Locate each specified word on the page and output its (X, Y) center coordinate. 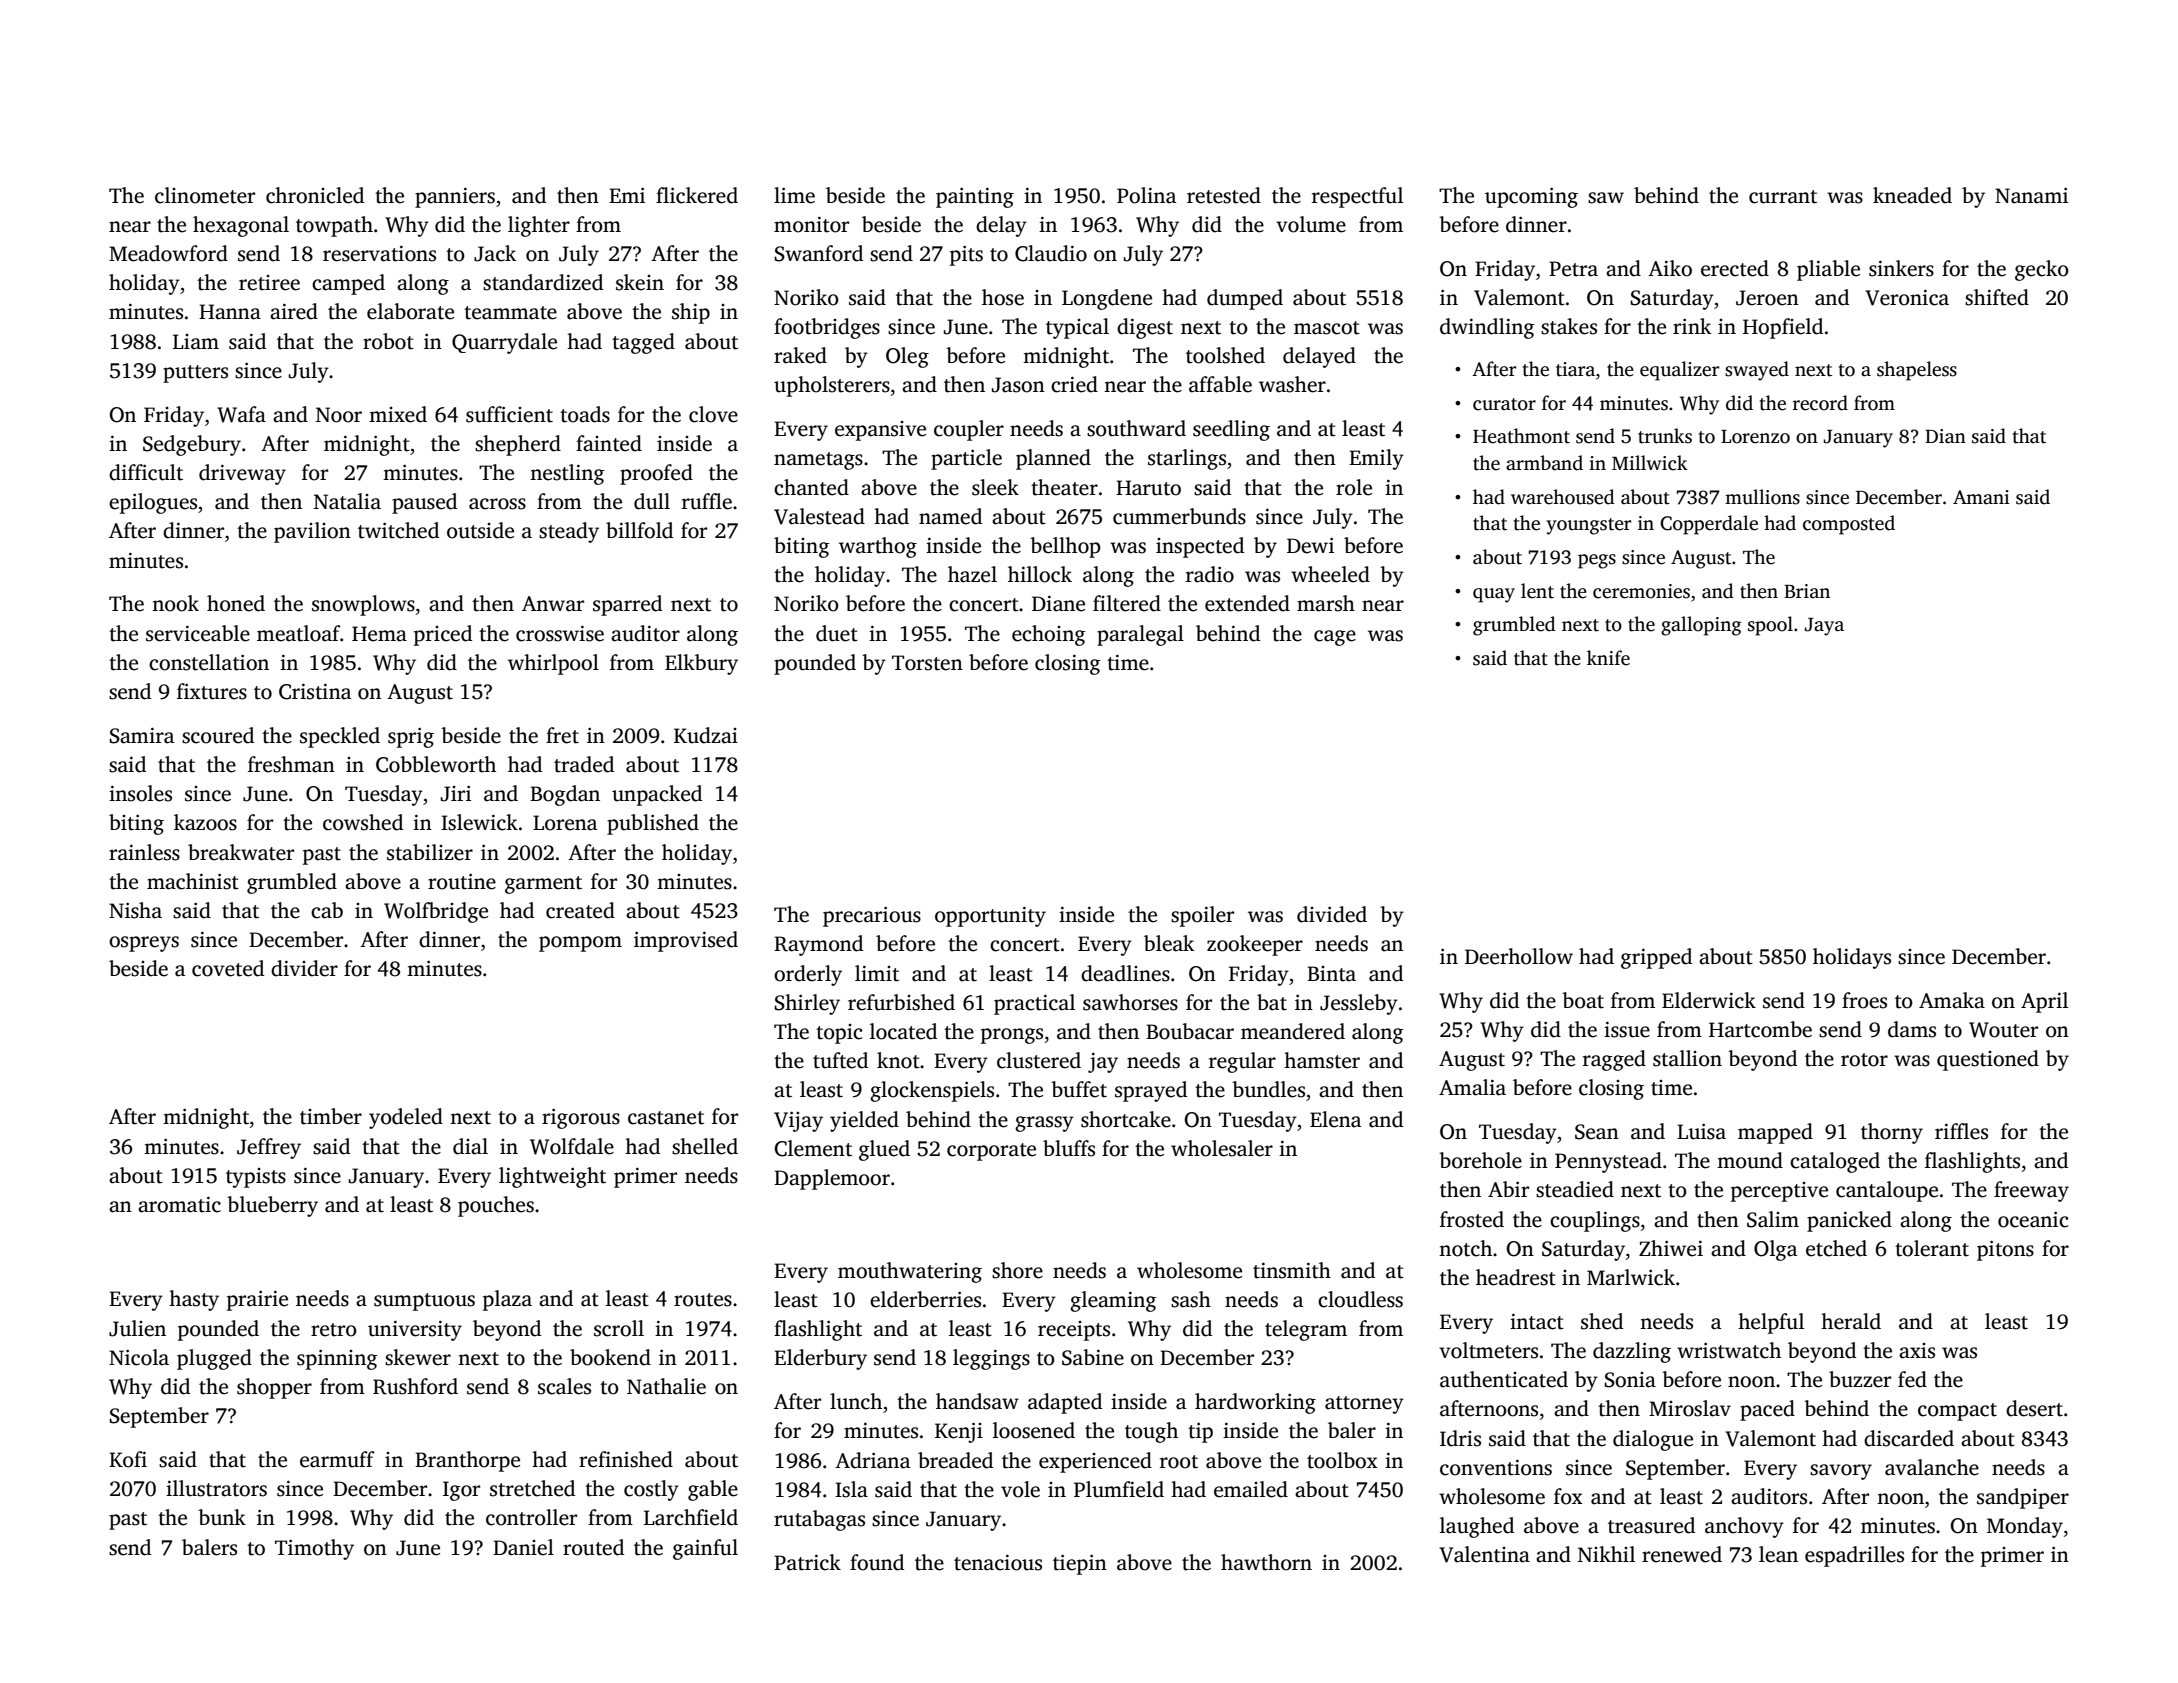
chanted (811, 487)
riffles (1961, 1131)
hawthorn (1266, 1562)
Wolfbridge (436, 912)
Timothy (314, 1549)
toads (585, 414)
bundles (1268, 1089)
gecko (2042, 270)
